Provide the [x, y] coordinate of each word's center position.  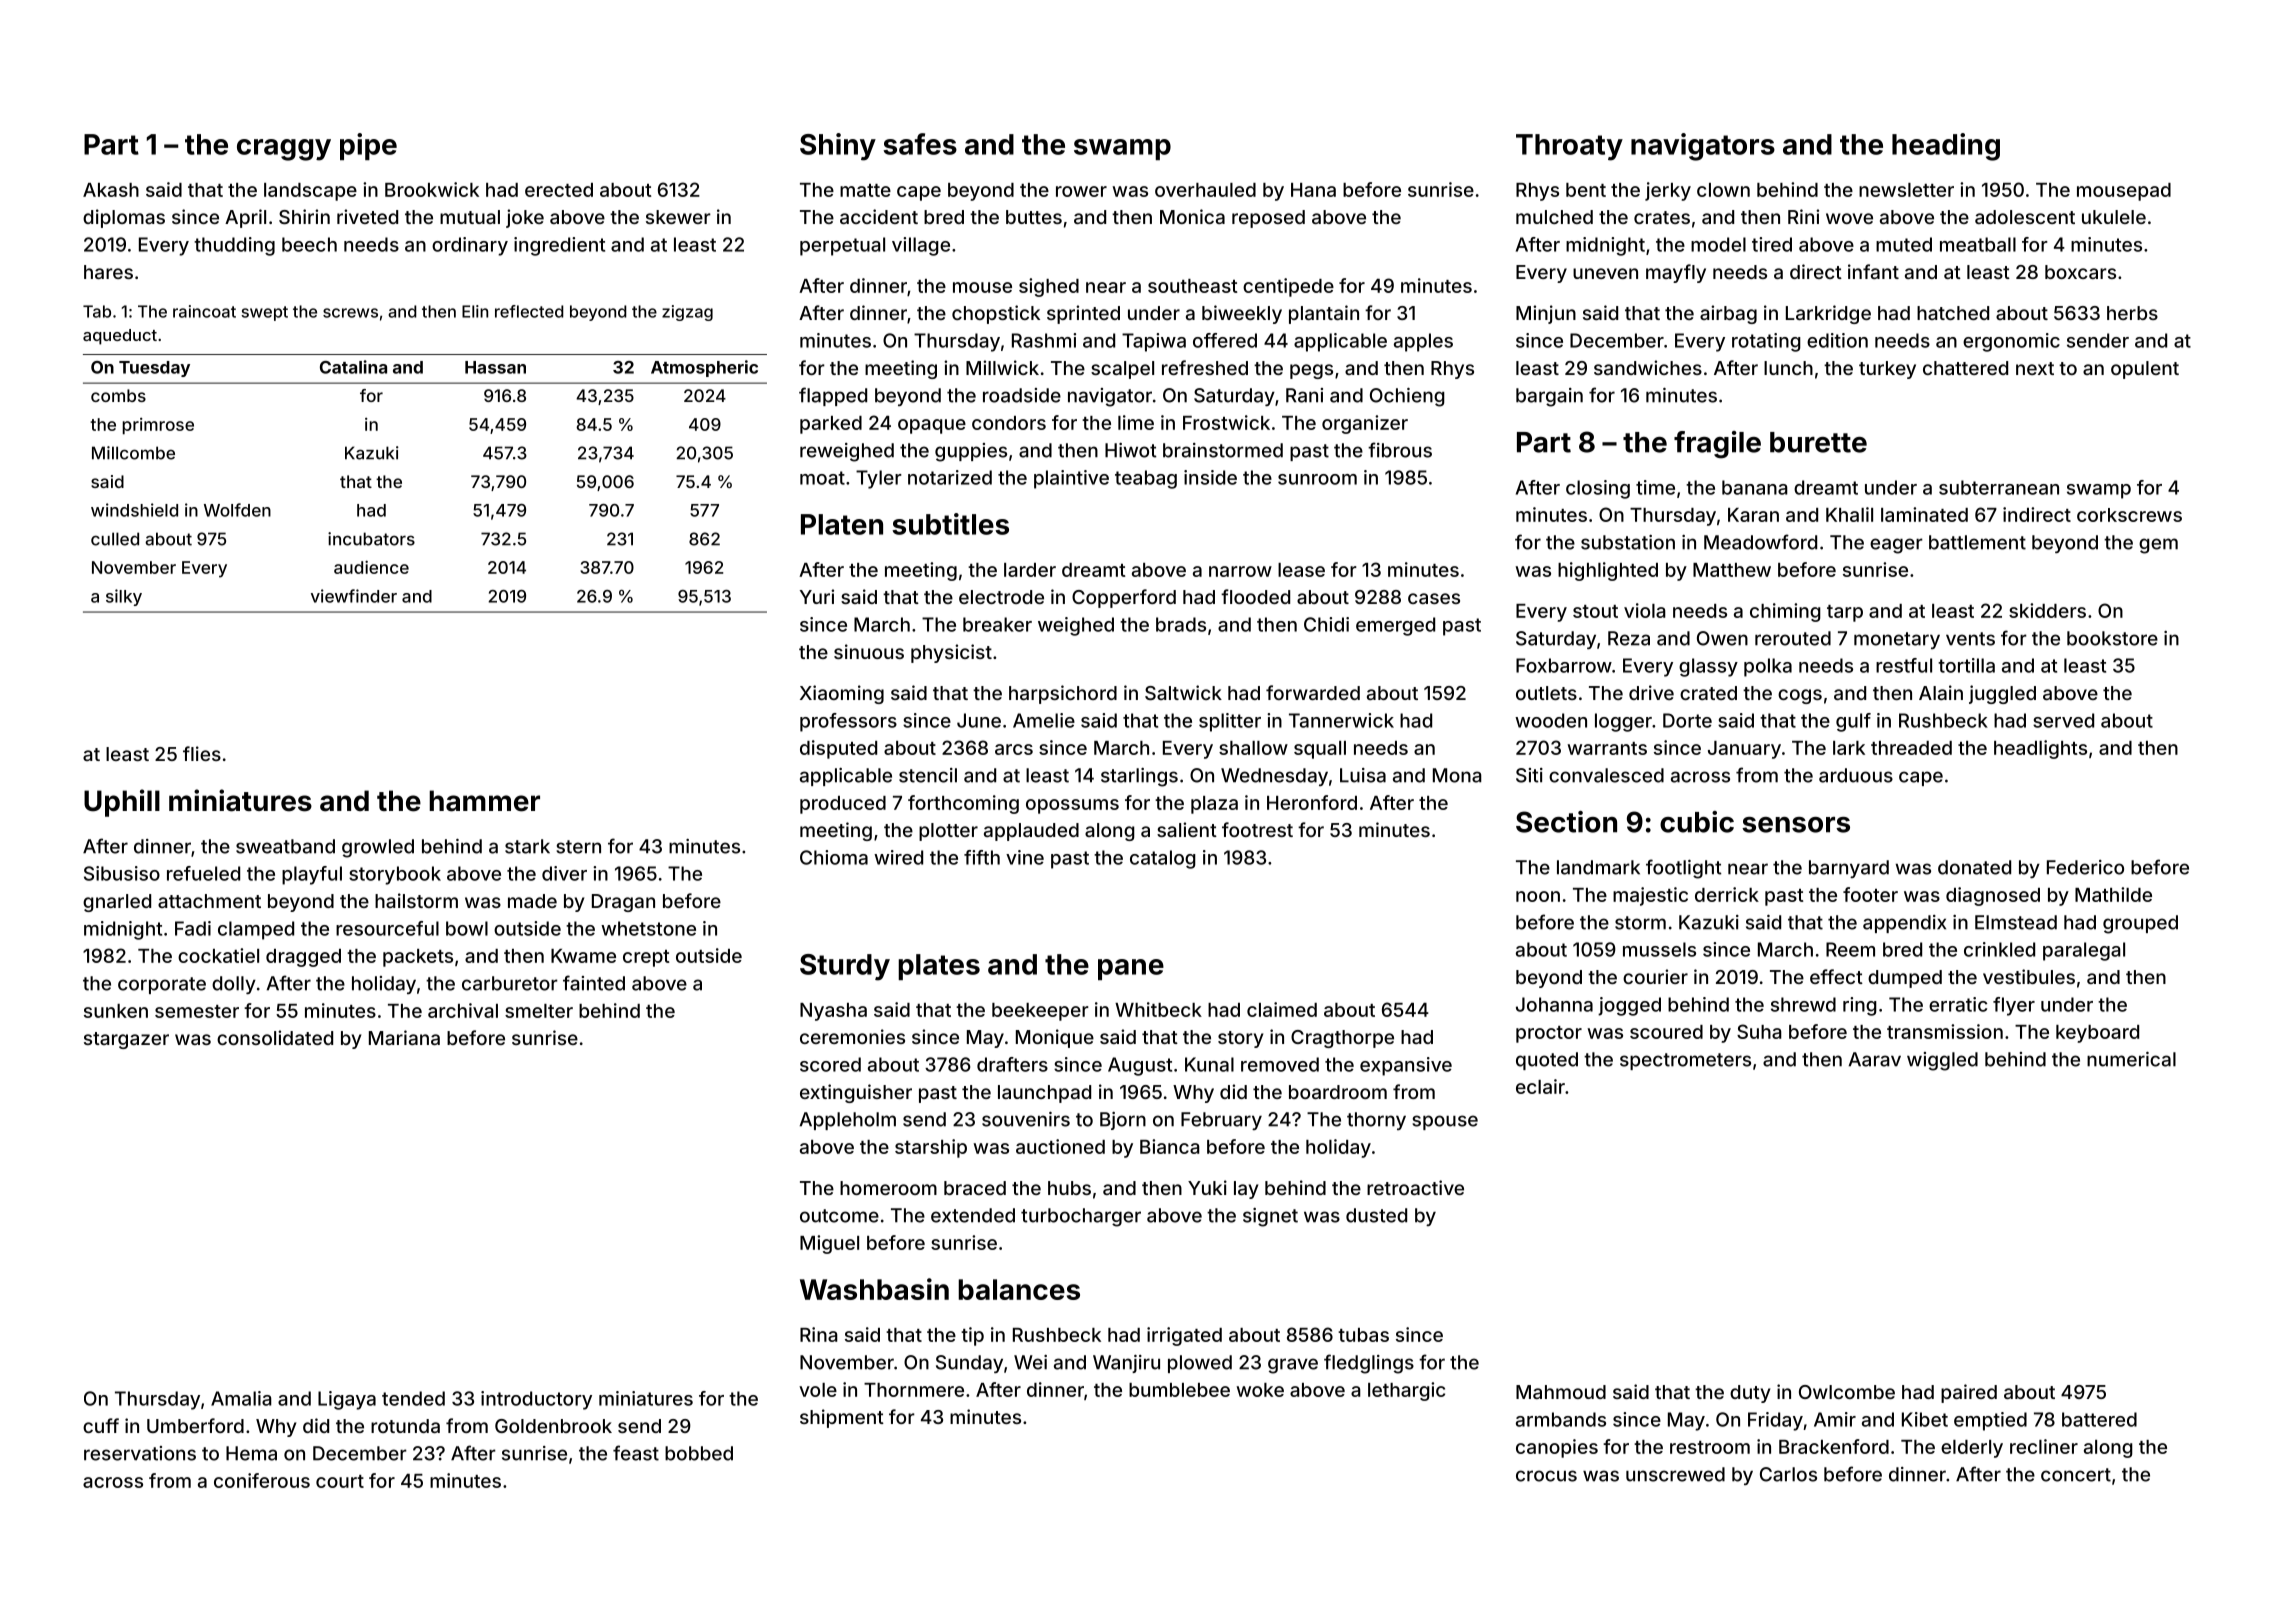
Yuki [1207, 1187]
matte [865, 190]
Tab [97, 311]
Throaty [1569, 147]
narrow [1240, 571]
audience [371, 567]
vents [1970, 639]
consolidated [275, 1037]
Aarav [1874, 1059]
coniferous [262, 1480]
